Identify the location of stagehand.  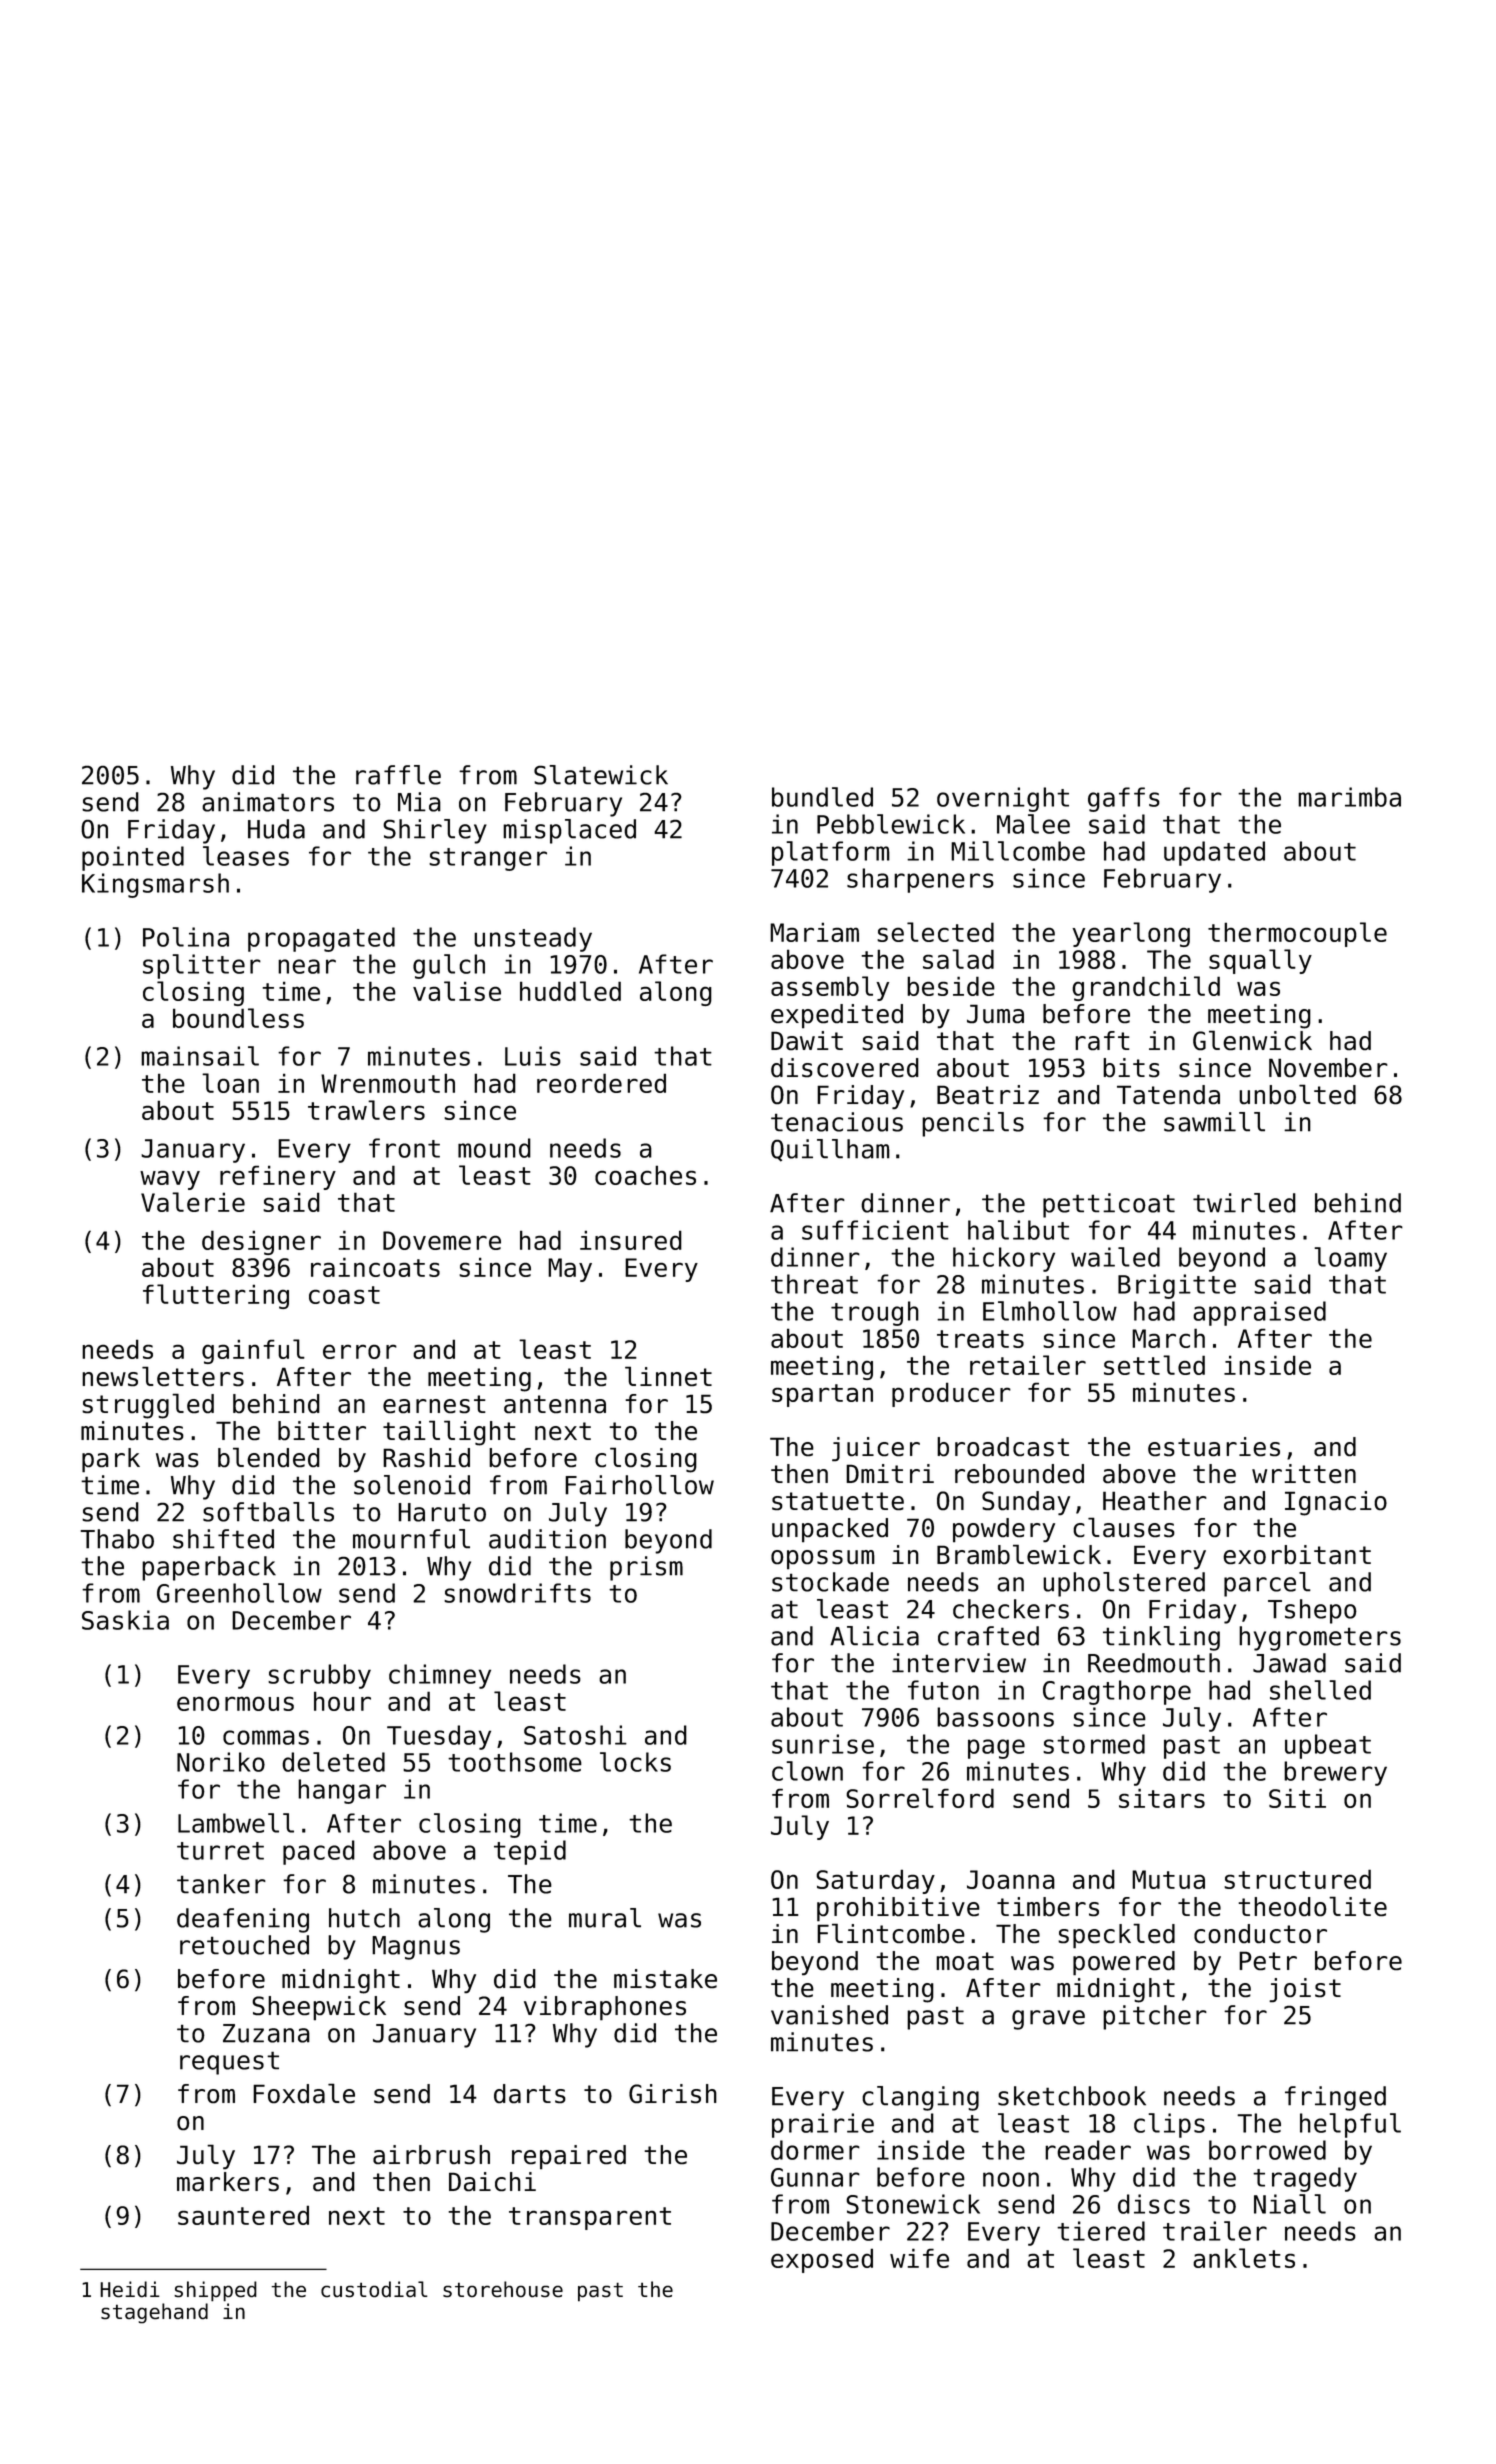
(154, 2313).
